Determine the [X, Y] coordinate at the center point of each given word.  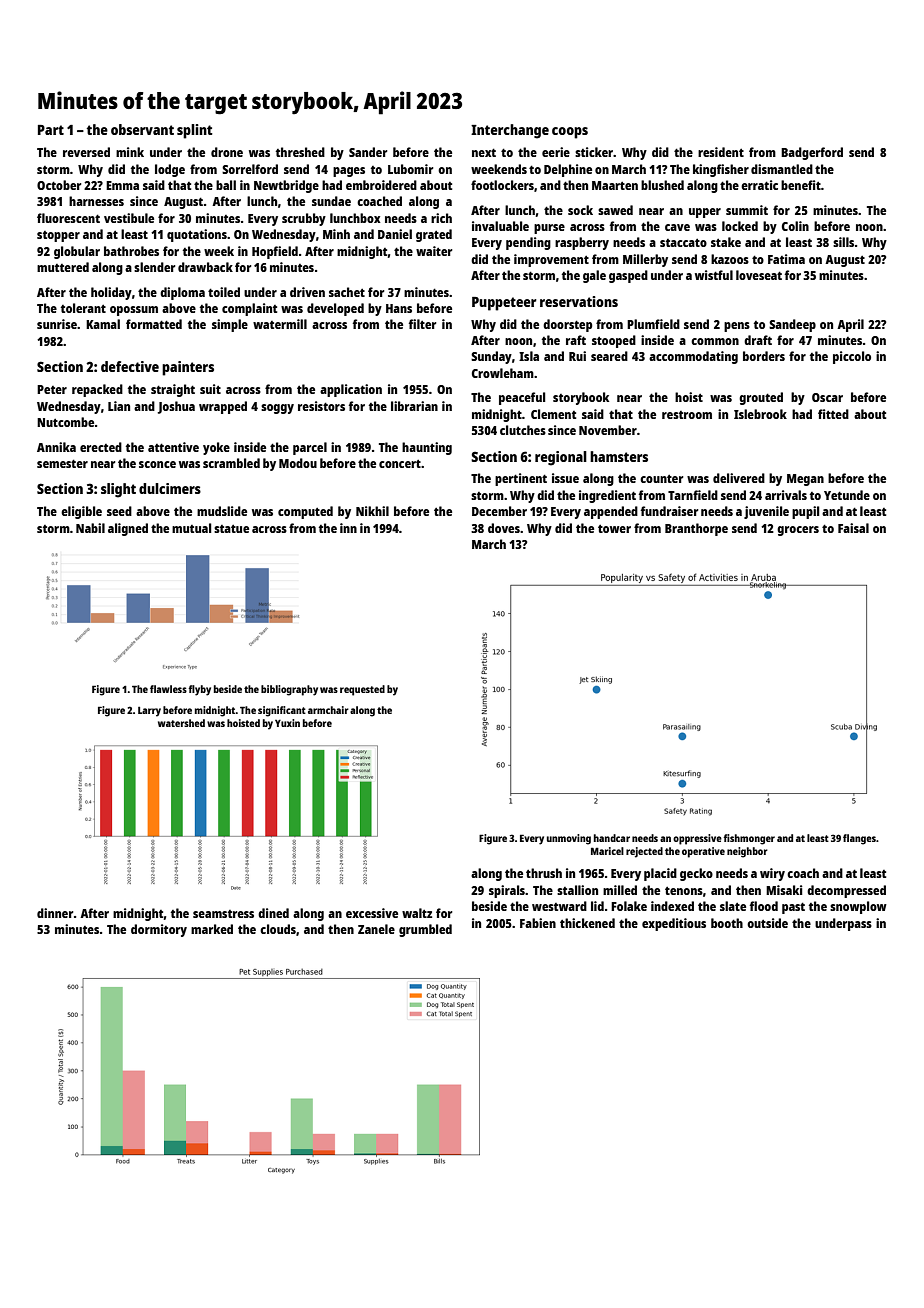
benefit [801, 185]
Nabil [90, 528]
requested [362, 690]
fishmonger [749, 839]
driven [307, 292]
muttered [63, 267]
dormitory [159, 930]
